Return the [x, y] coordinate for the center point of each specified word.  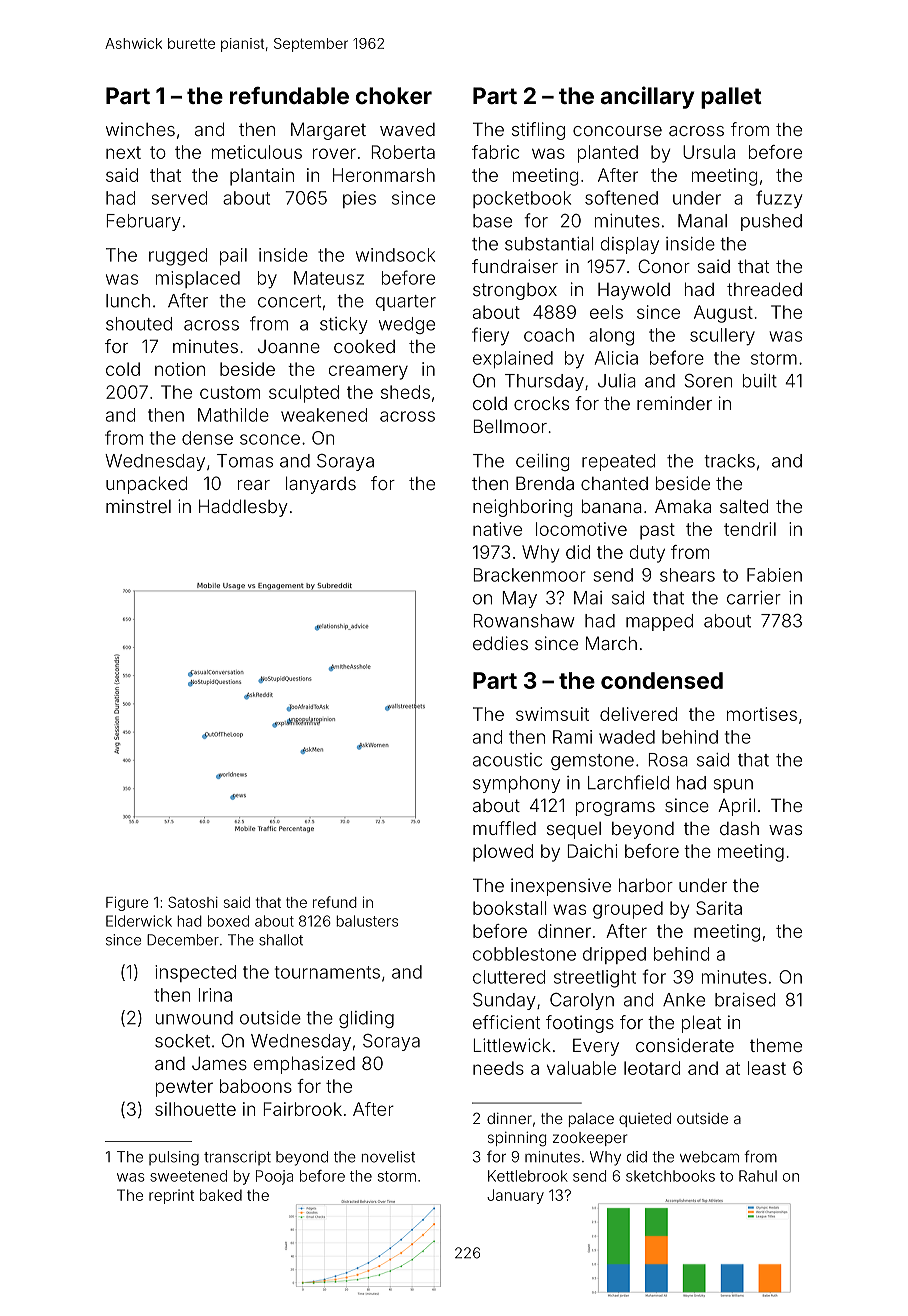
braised [745, 1000]
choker [394, 95]
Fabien [774, 575]
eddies [500, 643]
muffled [504, 828]
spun [733, 786]
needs [498, 1068]
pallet [731, 98]
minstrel [138, 506]
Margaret [328, 131]
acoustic [507, 760]
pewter [184, 1088]
